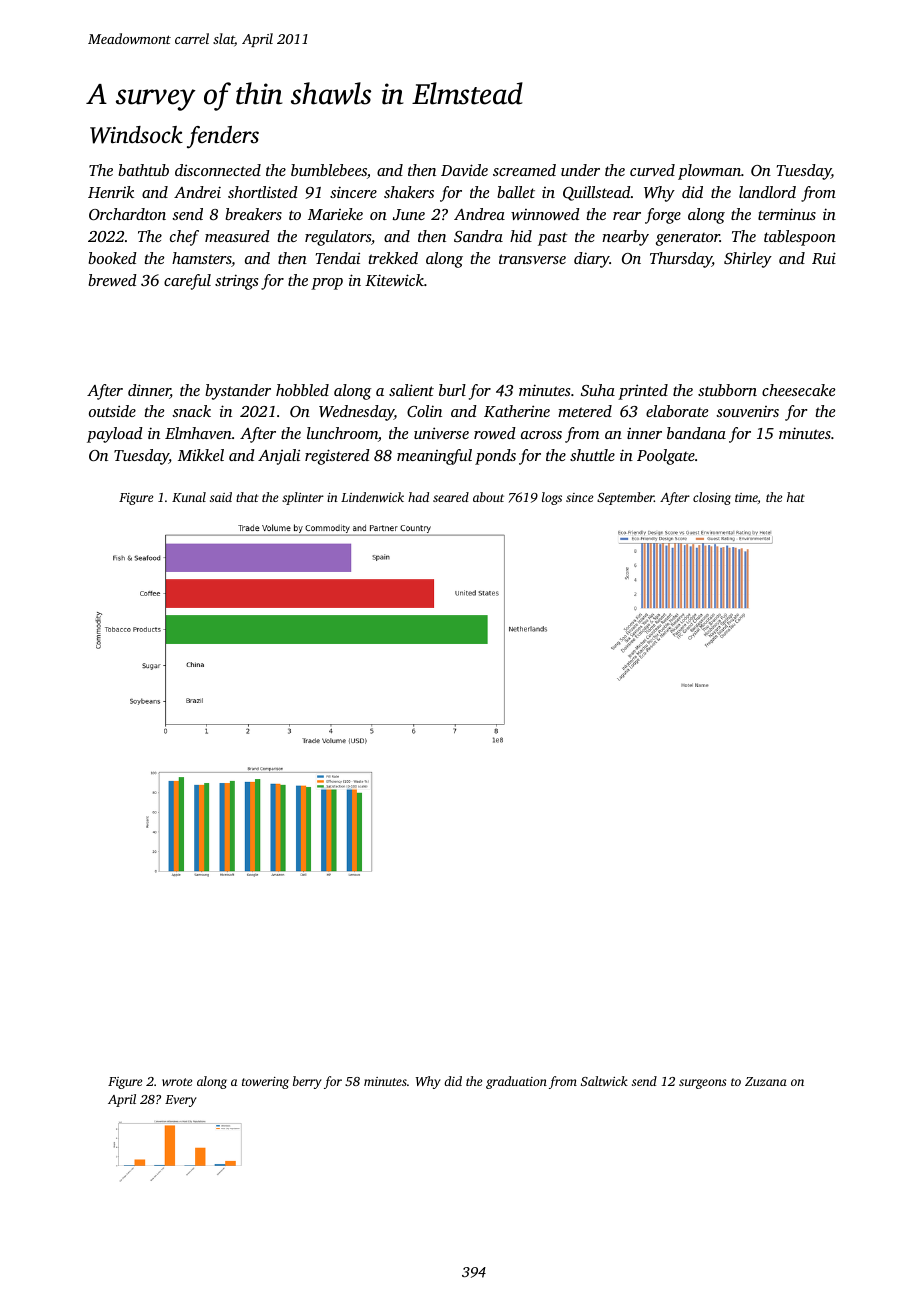 The width and height of the image is (924, 1308). What do you see at coordinates (604, 1081) in the image?
I see `Saltwick` at bounding box center [604, 1081].
